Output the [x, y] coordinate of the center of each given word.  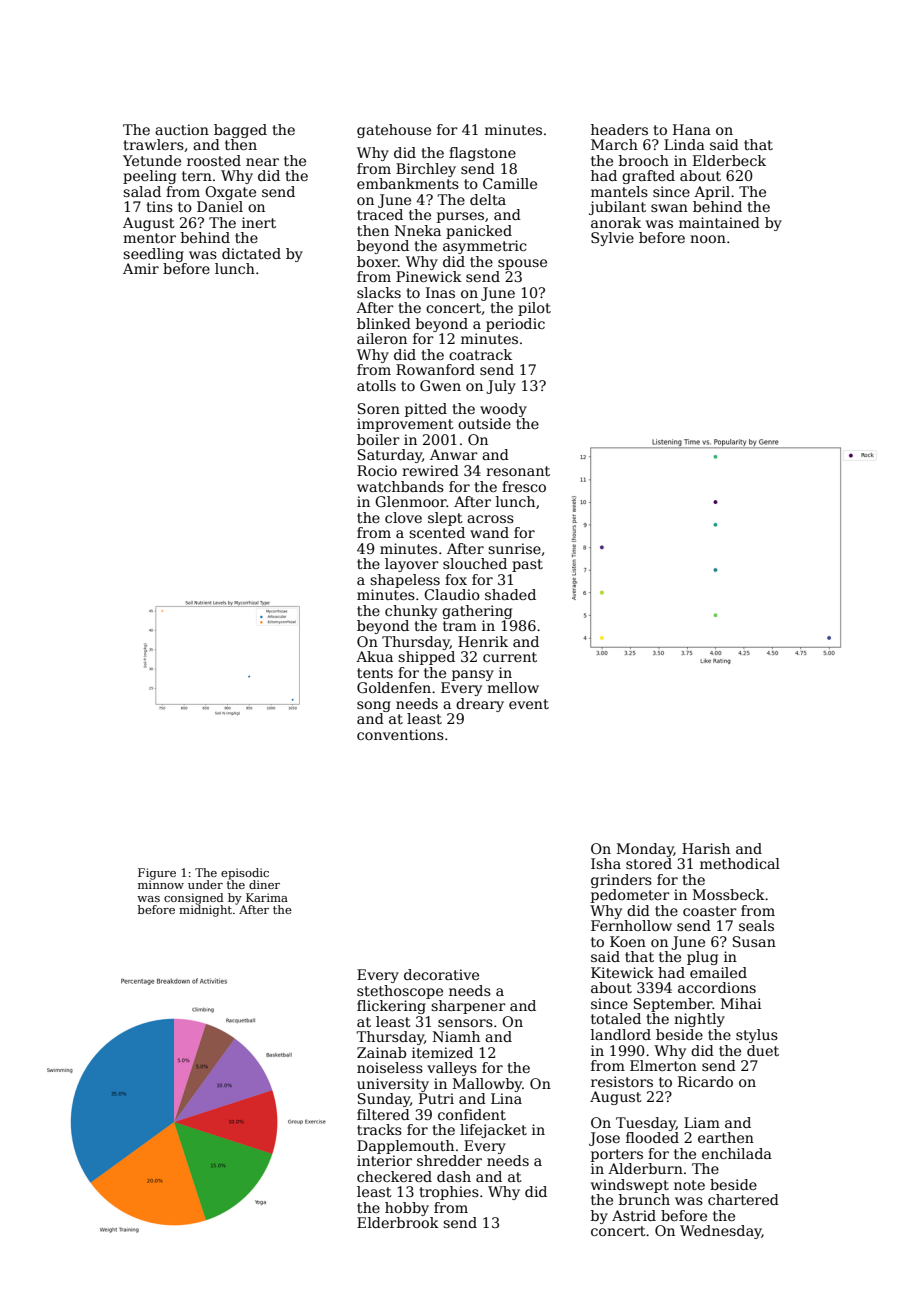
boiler [378, 439]
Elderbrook [398, 1222]
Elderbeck [729, 160]
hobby [407, 1209]
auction [182, 129]
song [374, 706]
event [529, 704]
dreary [480, 705]
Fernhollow [631, 925]
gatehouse [394, 131]
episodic [245, 874]
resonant [518, 471]
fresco [524, 486]
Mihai [741, 1003]
